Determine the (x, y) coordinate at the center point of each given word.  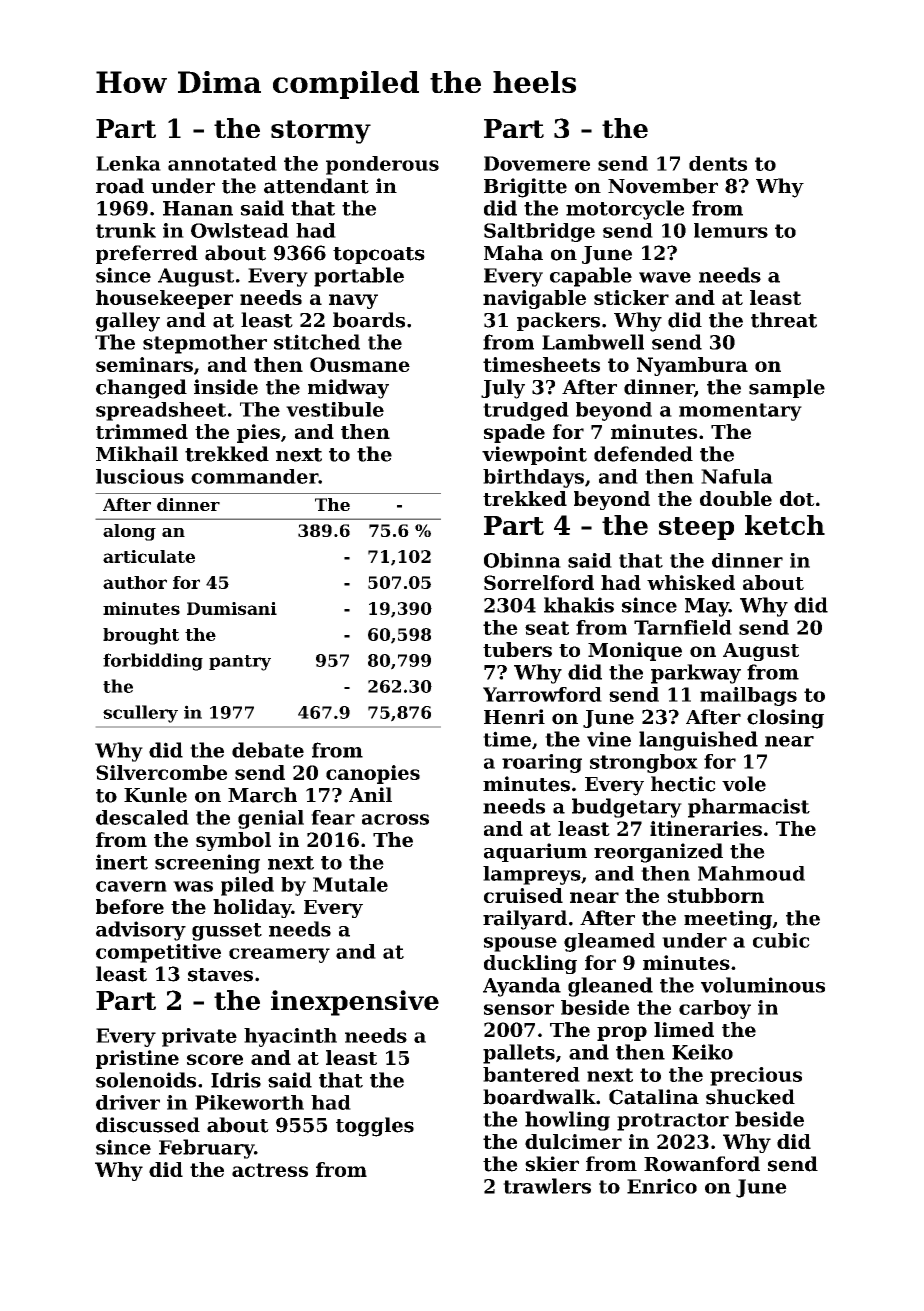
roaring (542, 763)
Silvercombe (161, 772)
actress (270, 1170)
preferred (147, 254)
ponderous (382, 165)
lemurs (731, 230)
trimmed (142, 431)
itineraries (706, 828)
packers (558, 321)
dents (718, 163)
